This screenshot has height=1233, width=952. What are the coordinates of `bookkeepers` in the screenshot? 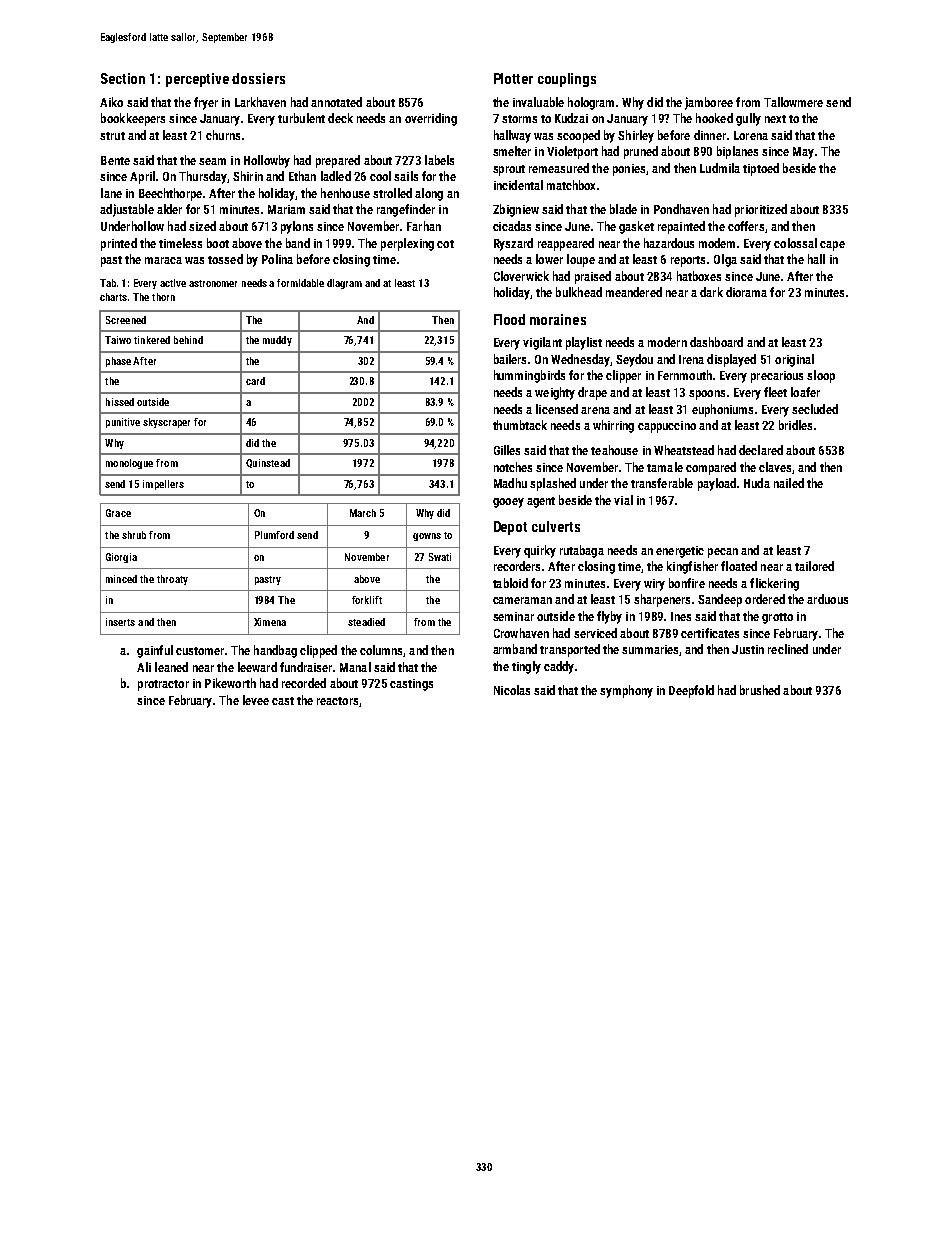 It's located at (133, 119).
